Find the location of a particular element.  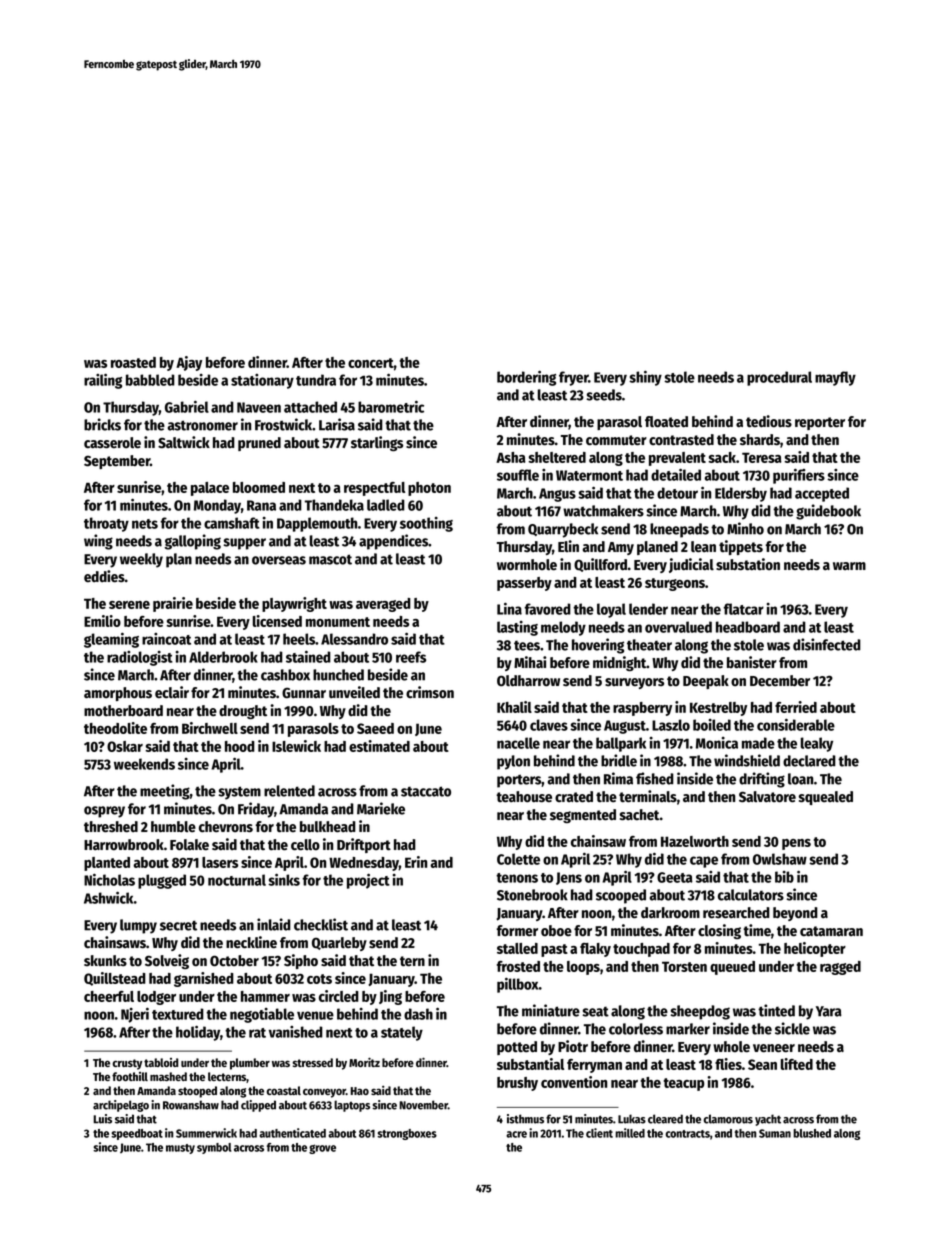

mayfly is located at coordinates (835, 378).
